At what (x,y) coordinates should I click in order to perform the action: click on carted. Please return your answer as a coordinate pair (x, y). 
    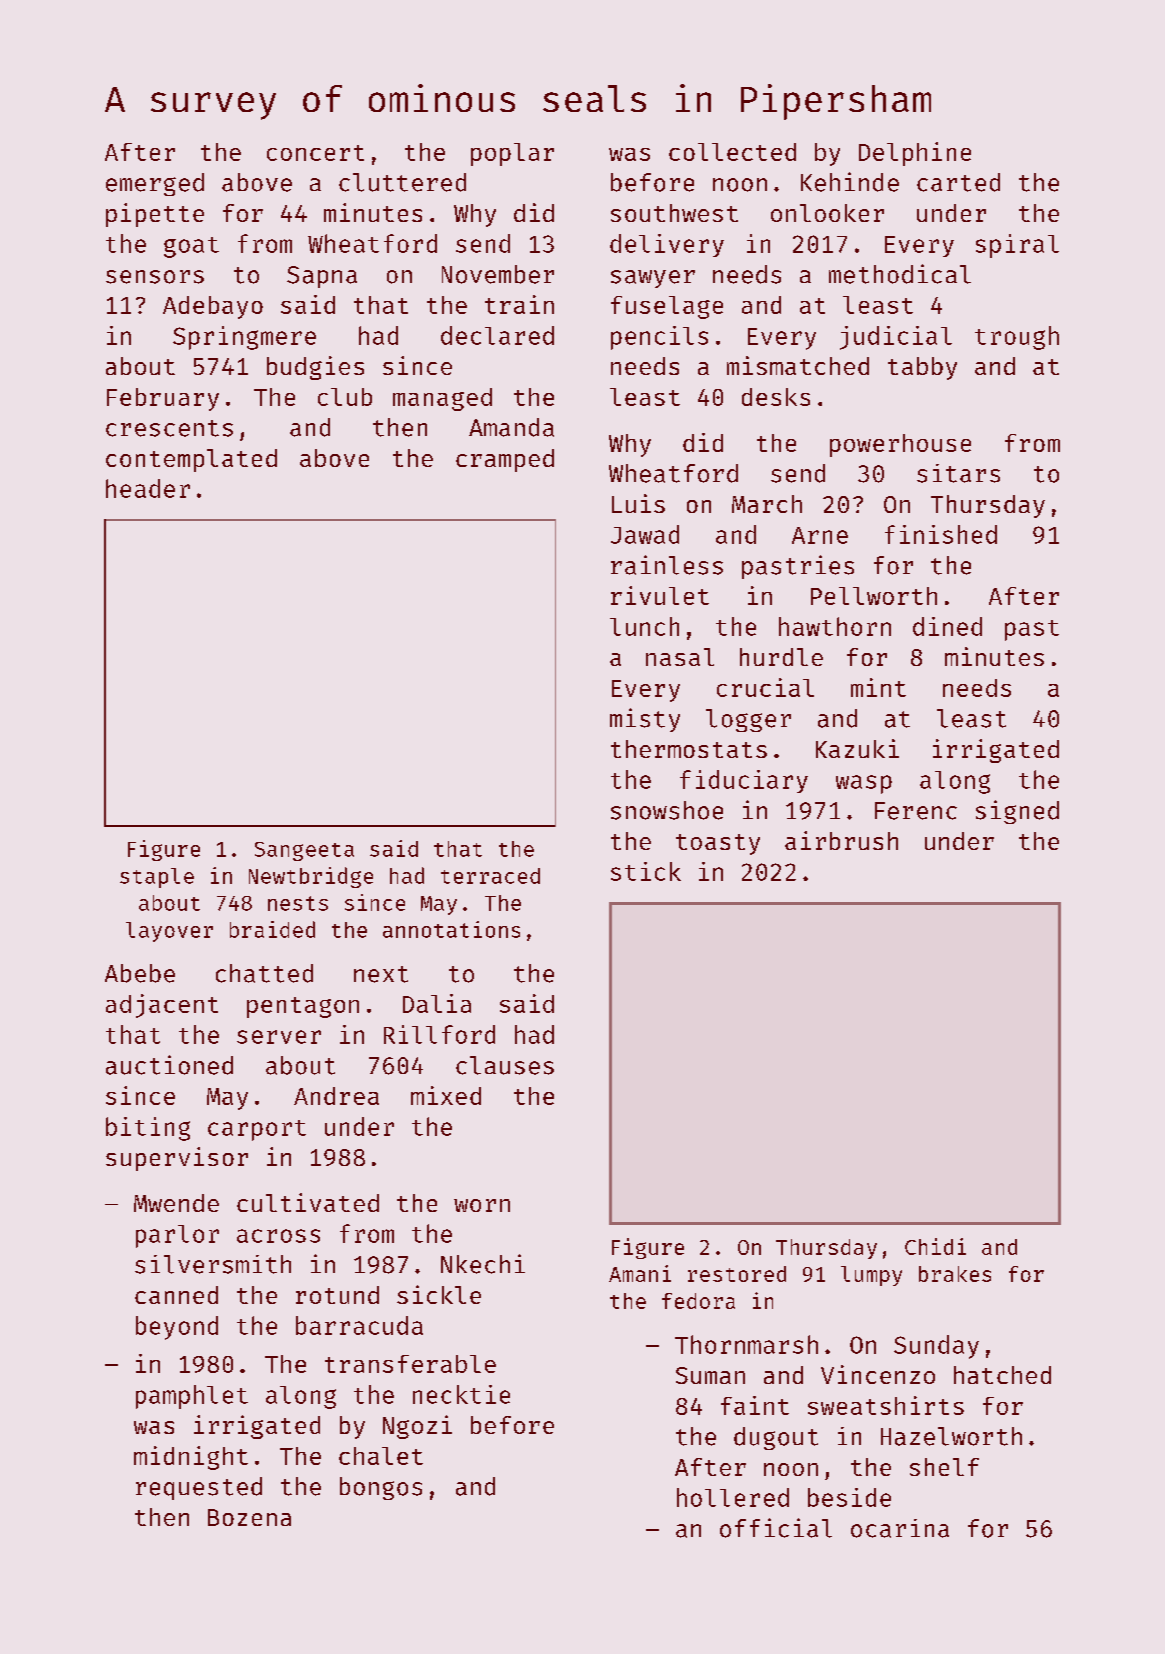
    Looking at the image, I should click on (958, 182).
